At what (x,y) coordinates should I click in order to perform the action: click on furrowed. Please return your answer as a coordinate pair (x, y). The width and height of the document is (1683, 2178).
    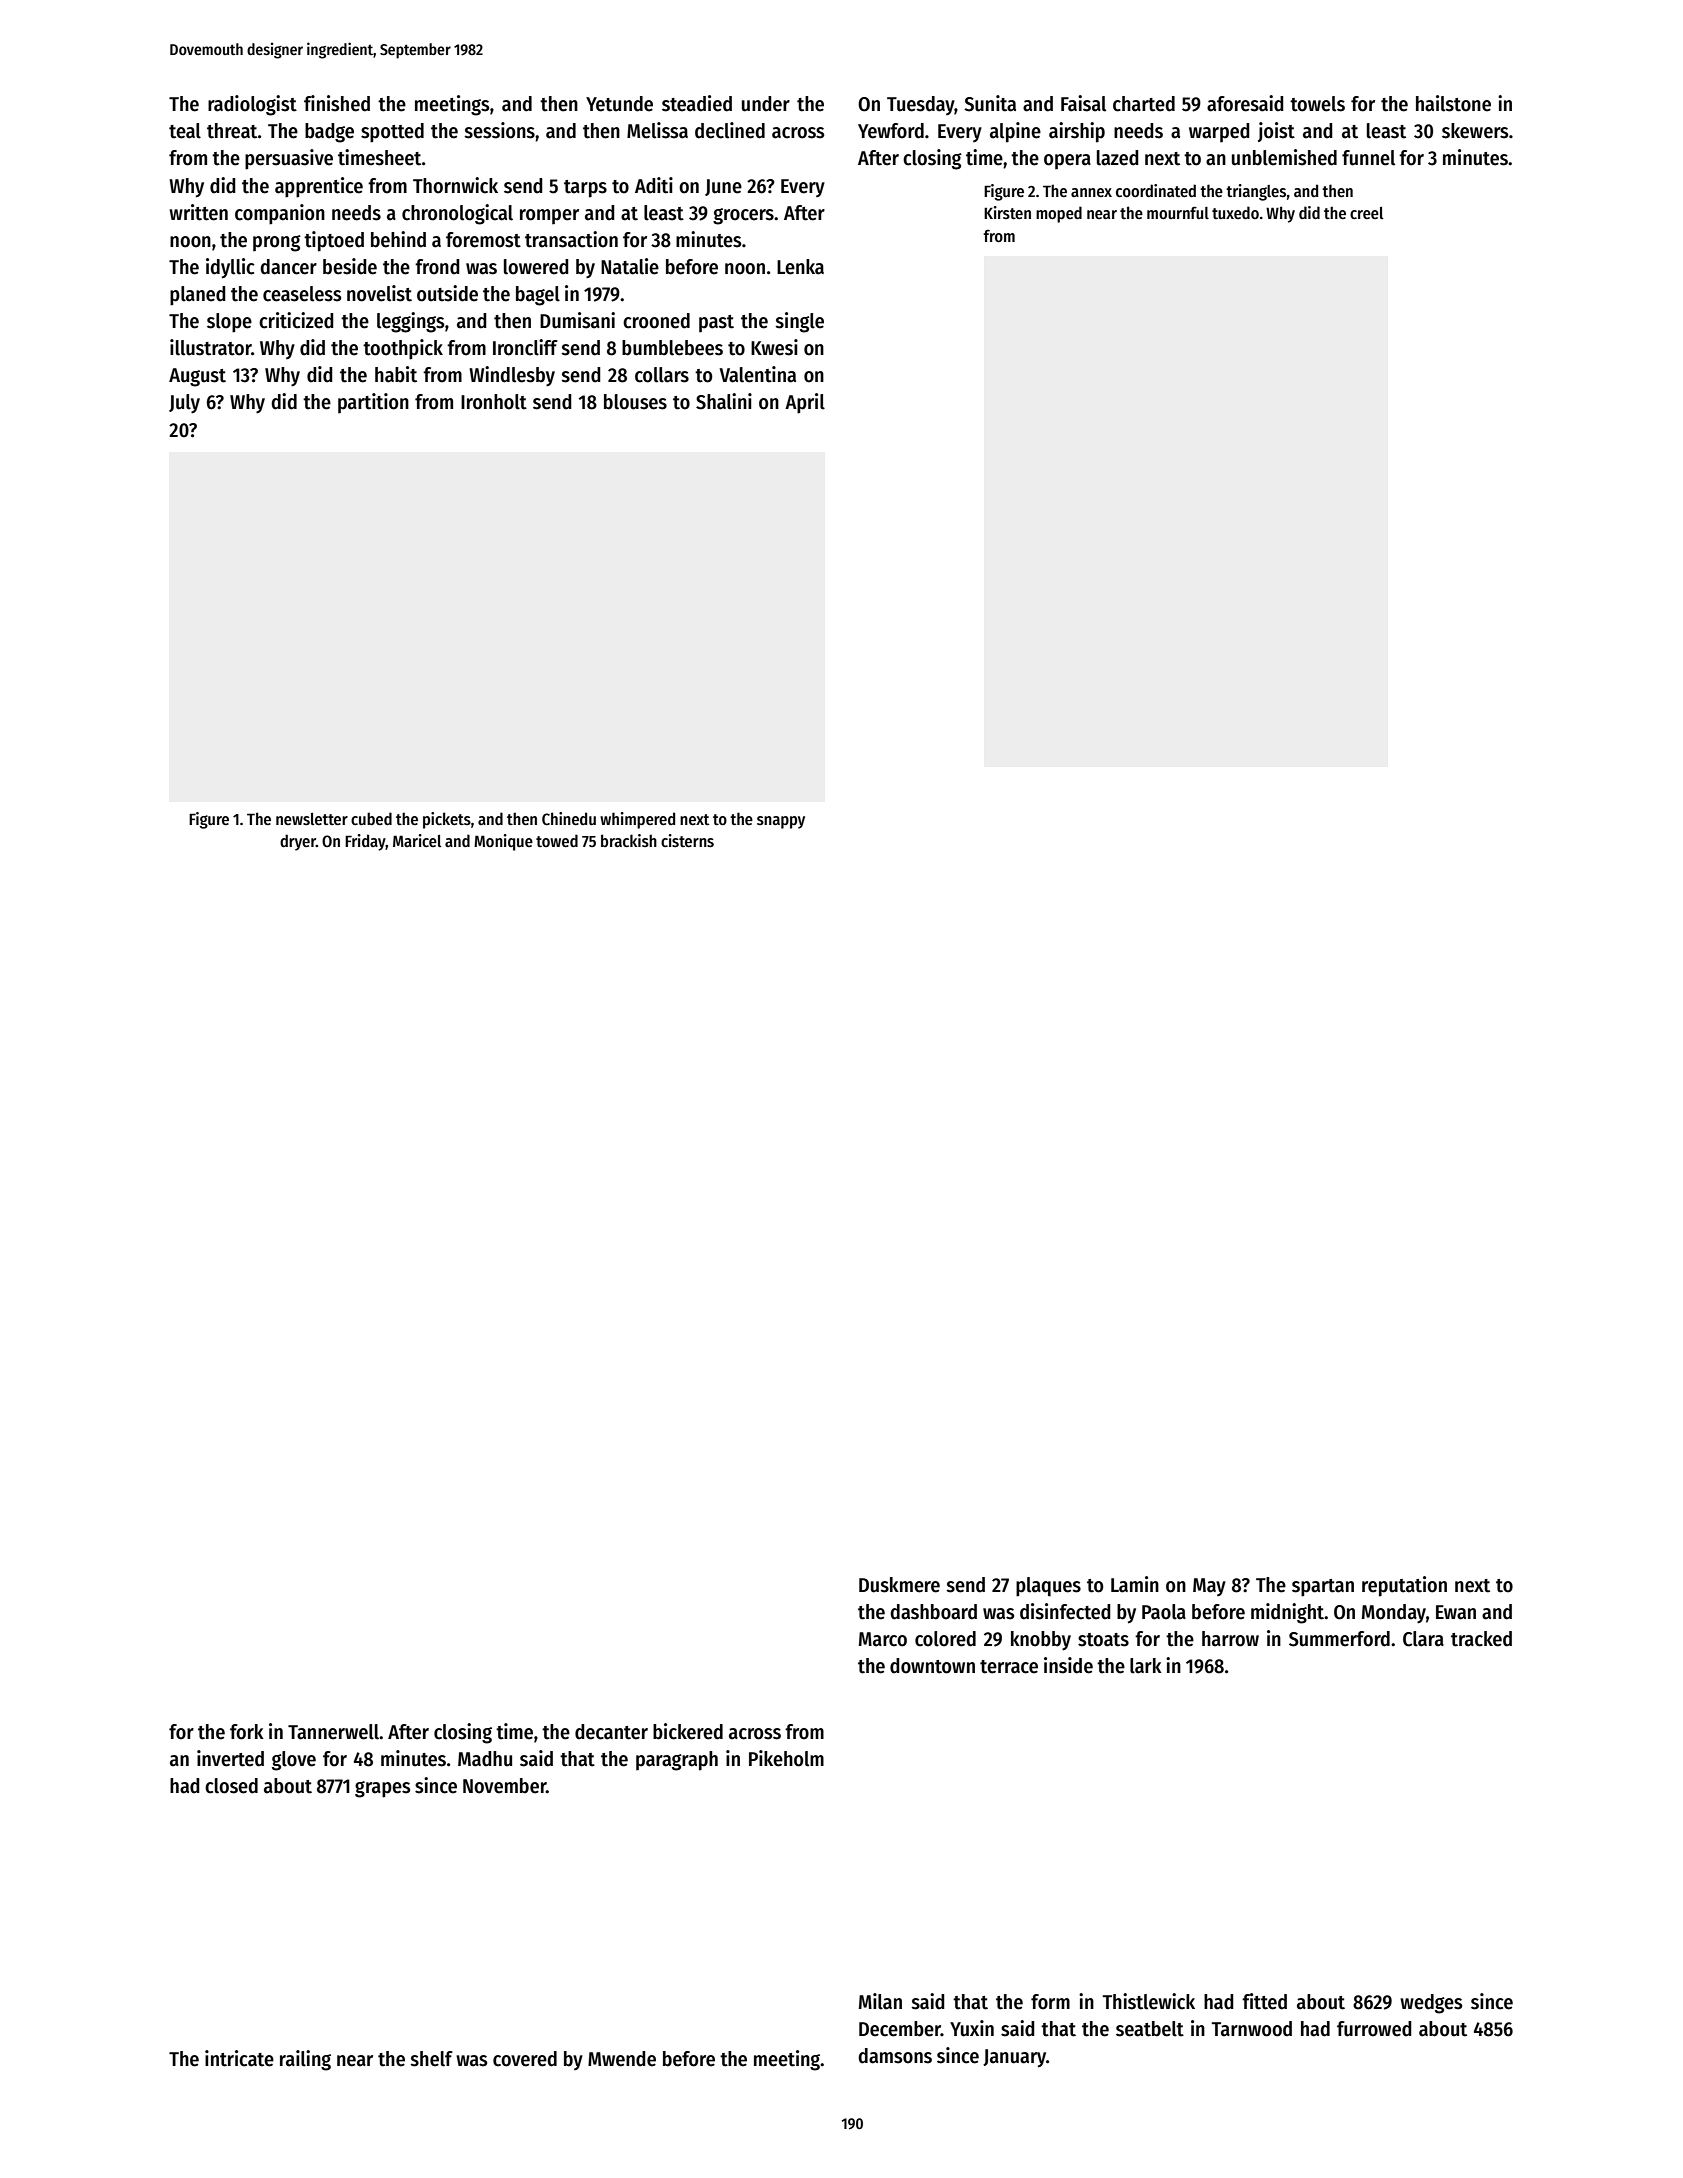
    Looking at the image, I should click on (1374, 2029).
